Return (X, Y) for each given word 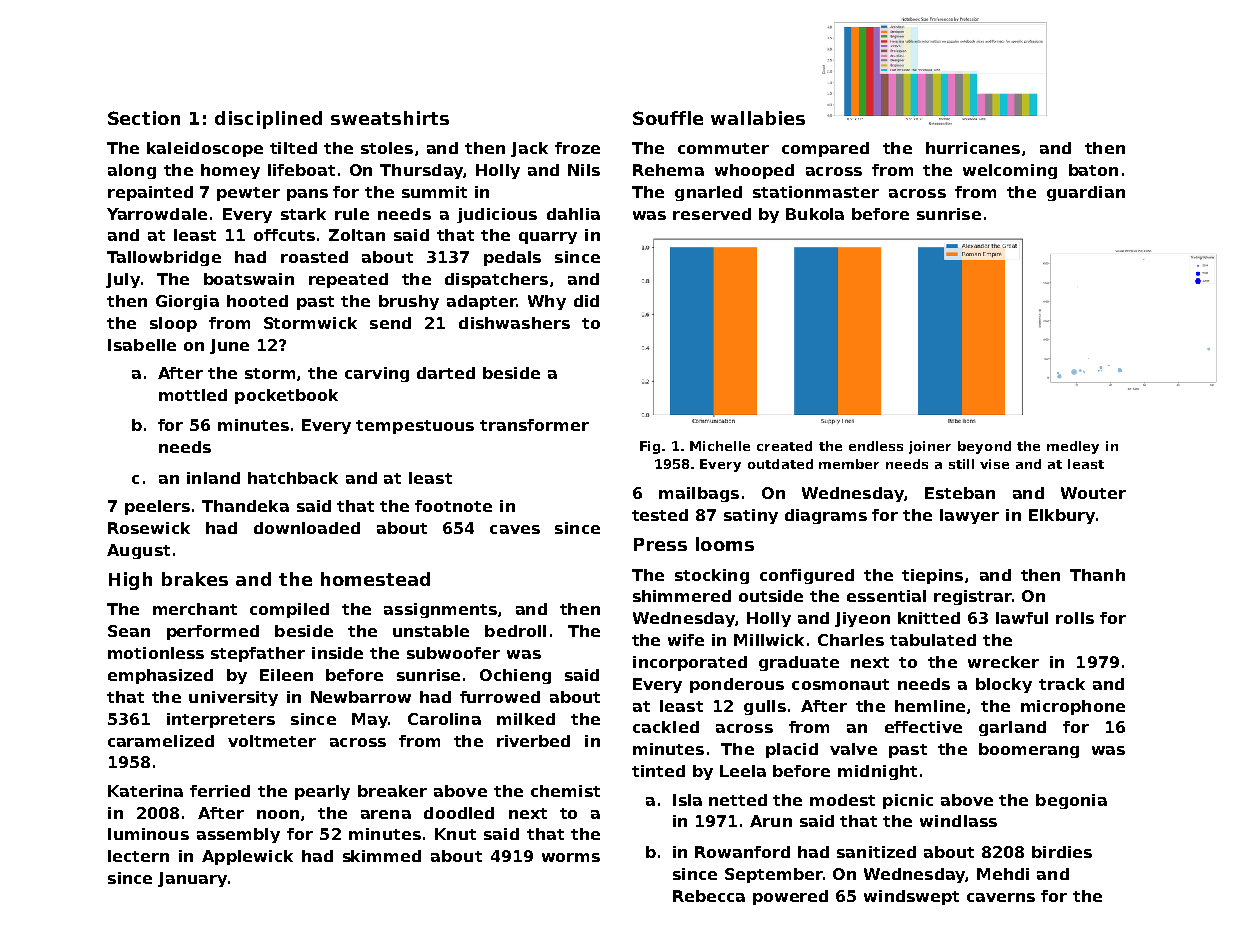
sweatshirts (390, 118)
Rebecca (709, 896)
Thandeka (245, 506)
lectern (138, 856)
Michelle (720, 446)
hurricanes (973, 148)
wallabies (758, 118)
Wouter (1093, 493)
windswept (911, 897)
